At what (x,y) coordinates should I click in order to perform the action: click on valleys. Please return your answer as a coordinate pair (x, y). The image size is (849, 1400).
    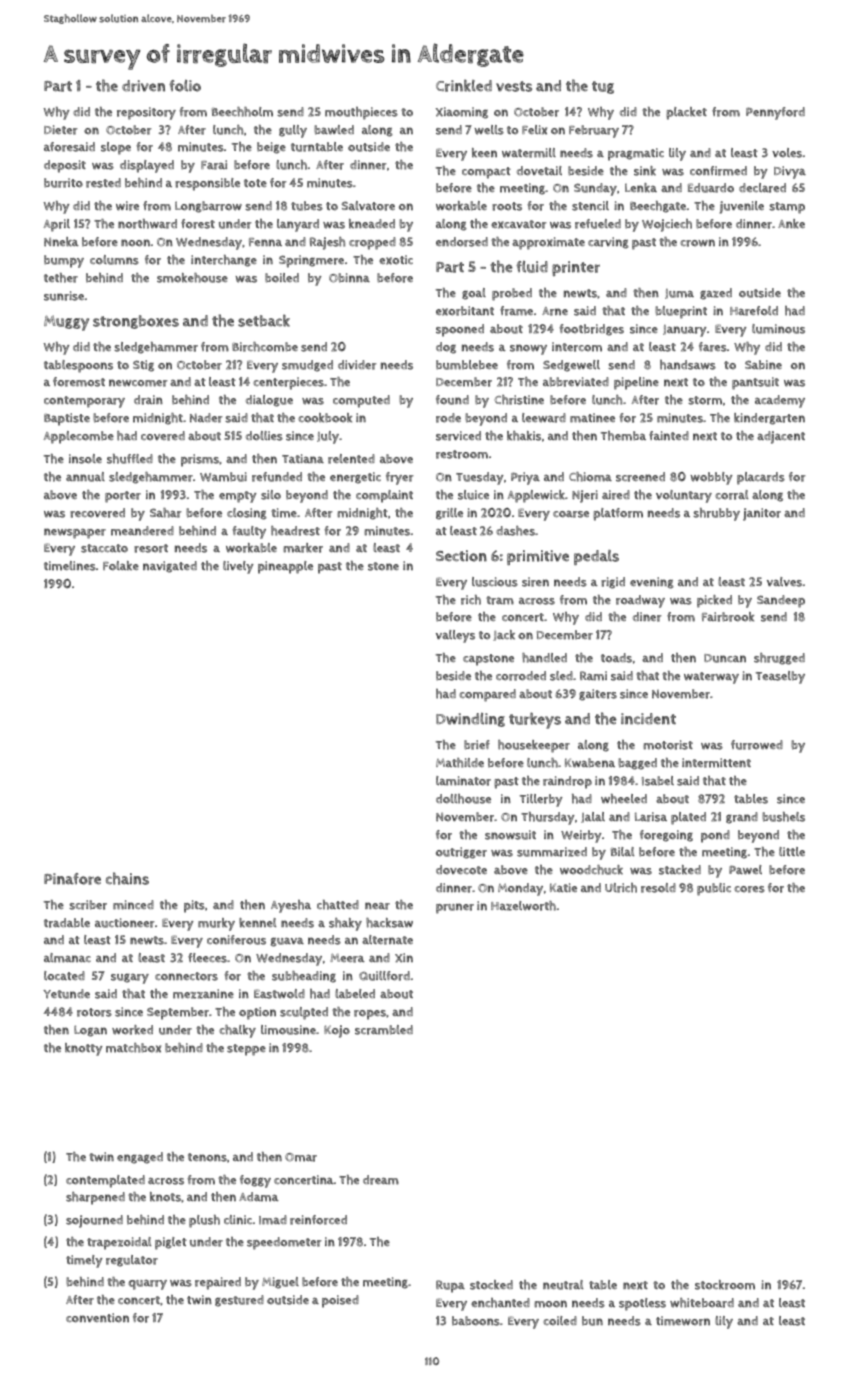
    Looking at the image, I should click on (455, 636).
